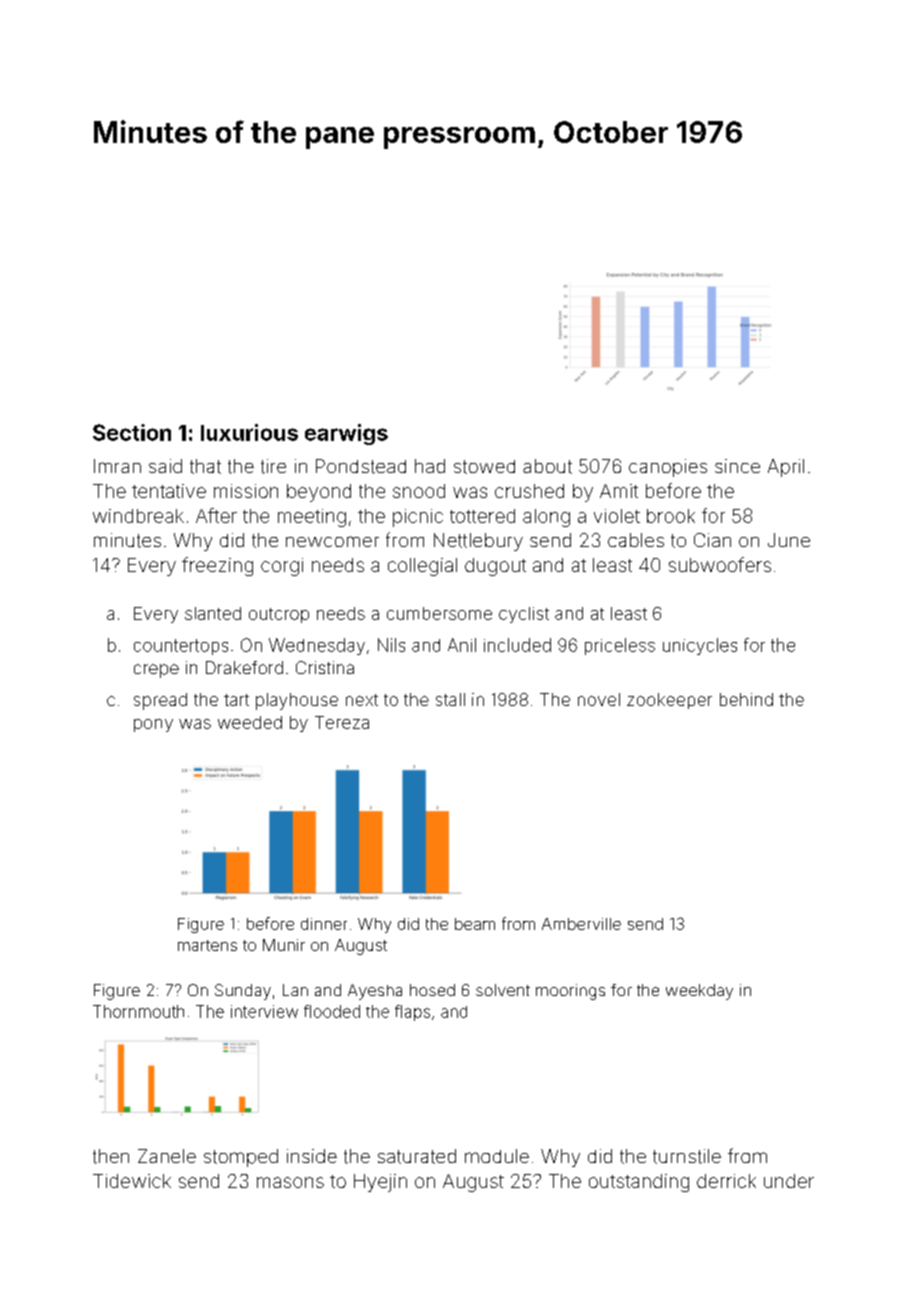 This screenshot has width=924, height=1308. What do you see at coordinates (737, 466) in the screenshot?
I see `since` at bounding box center [737, 466].
